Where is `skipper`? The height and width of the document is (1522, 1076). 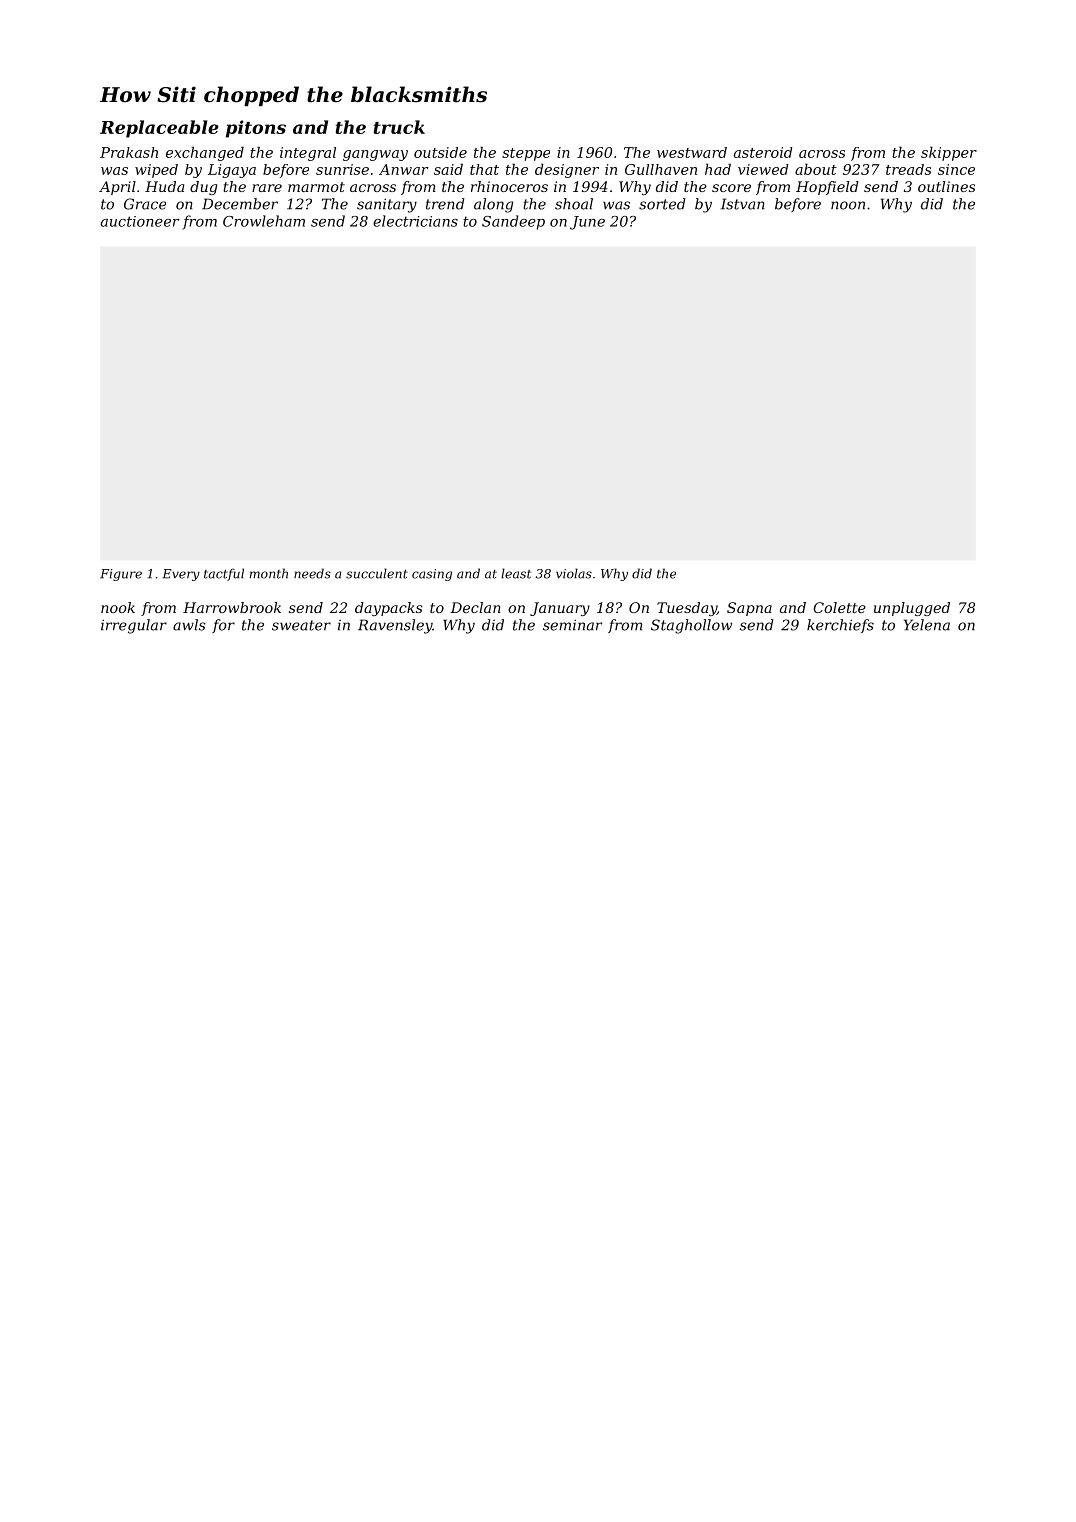
skipper is located at coordinates (949, 153).
